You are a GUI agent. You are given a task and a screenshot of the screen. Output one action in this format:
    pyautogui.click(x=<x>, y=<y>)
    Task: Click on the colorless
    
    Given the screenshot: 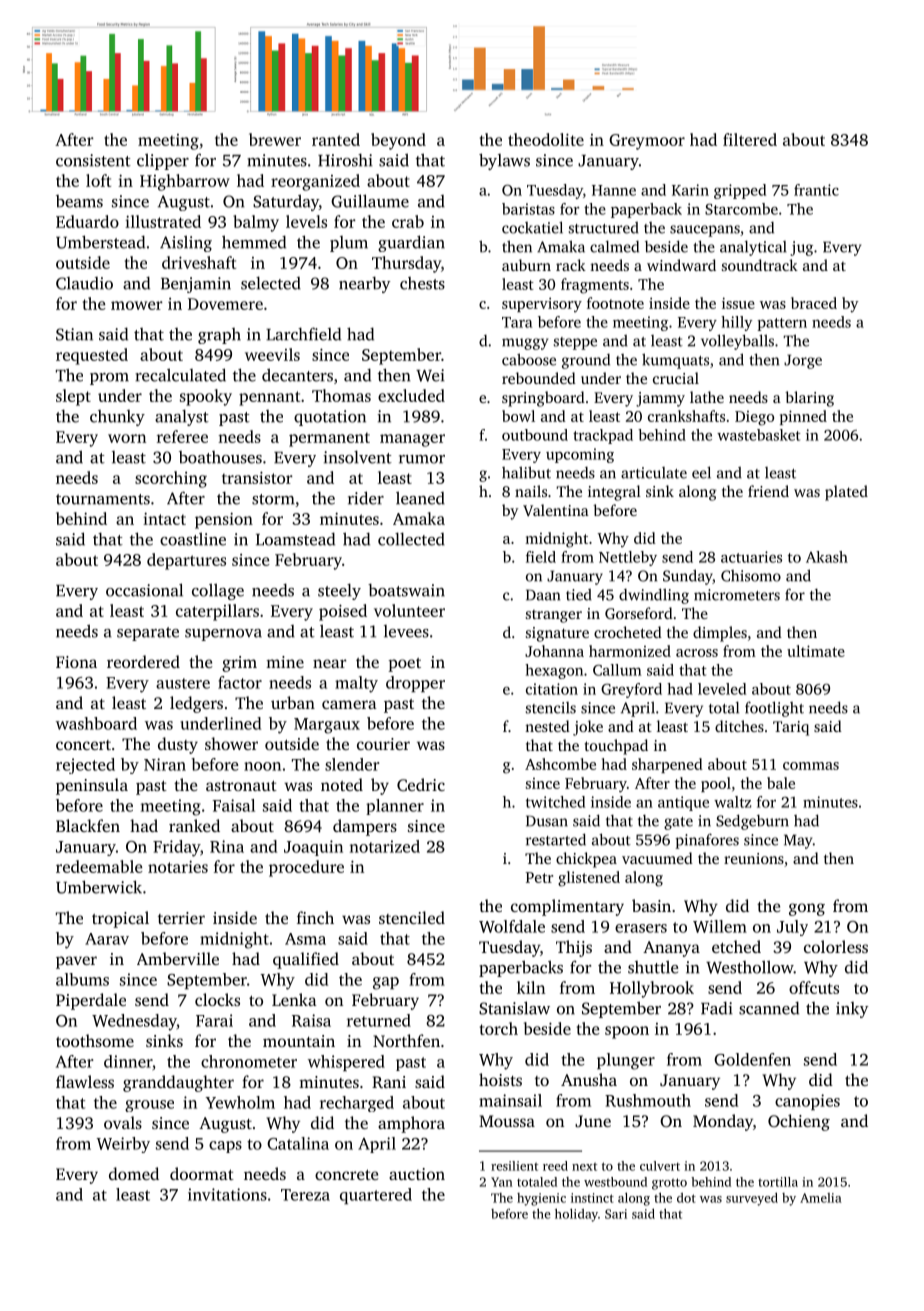 What is the action you would take?
    pyautogui.click(x=836, y=946)
